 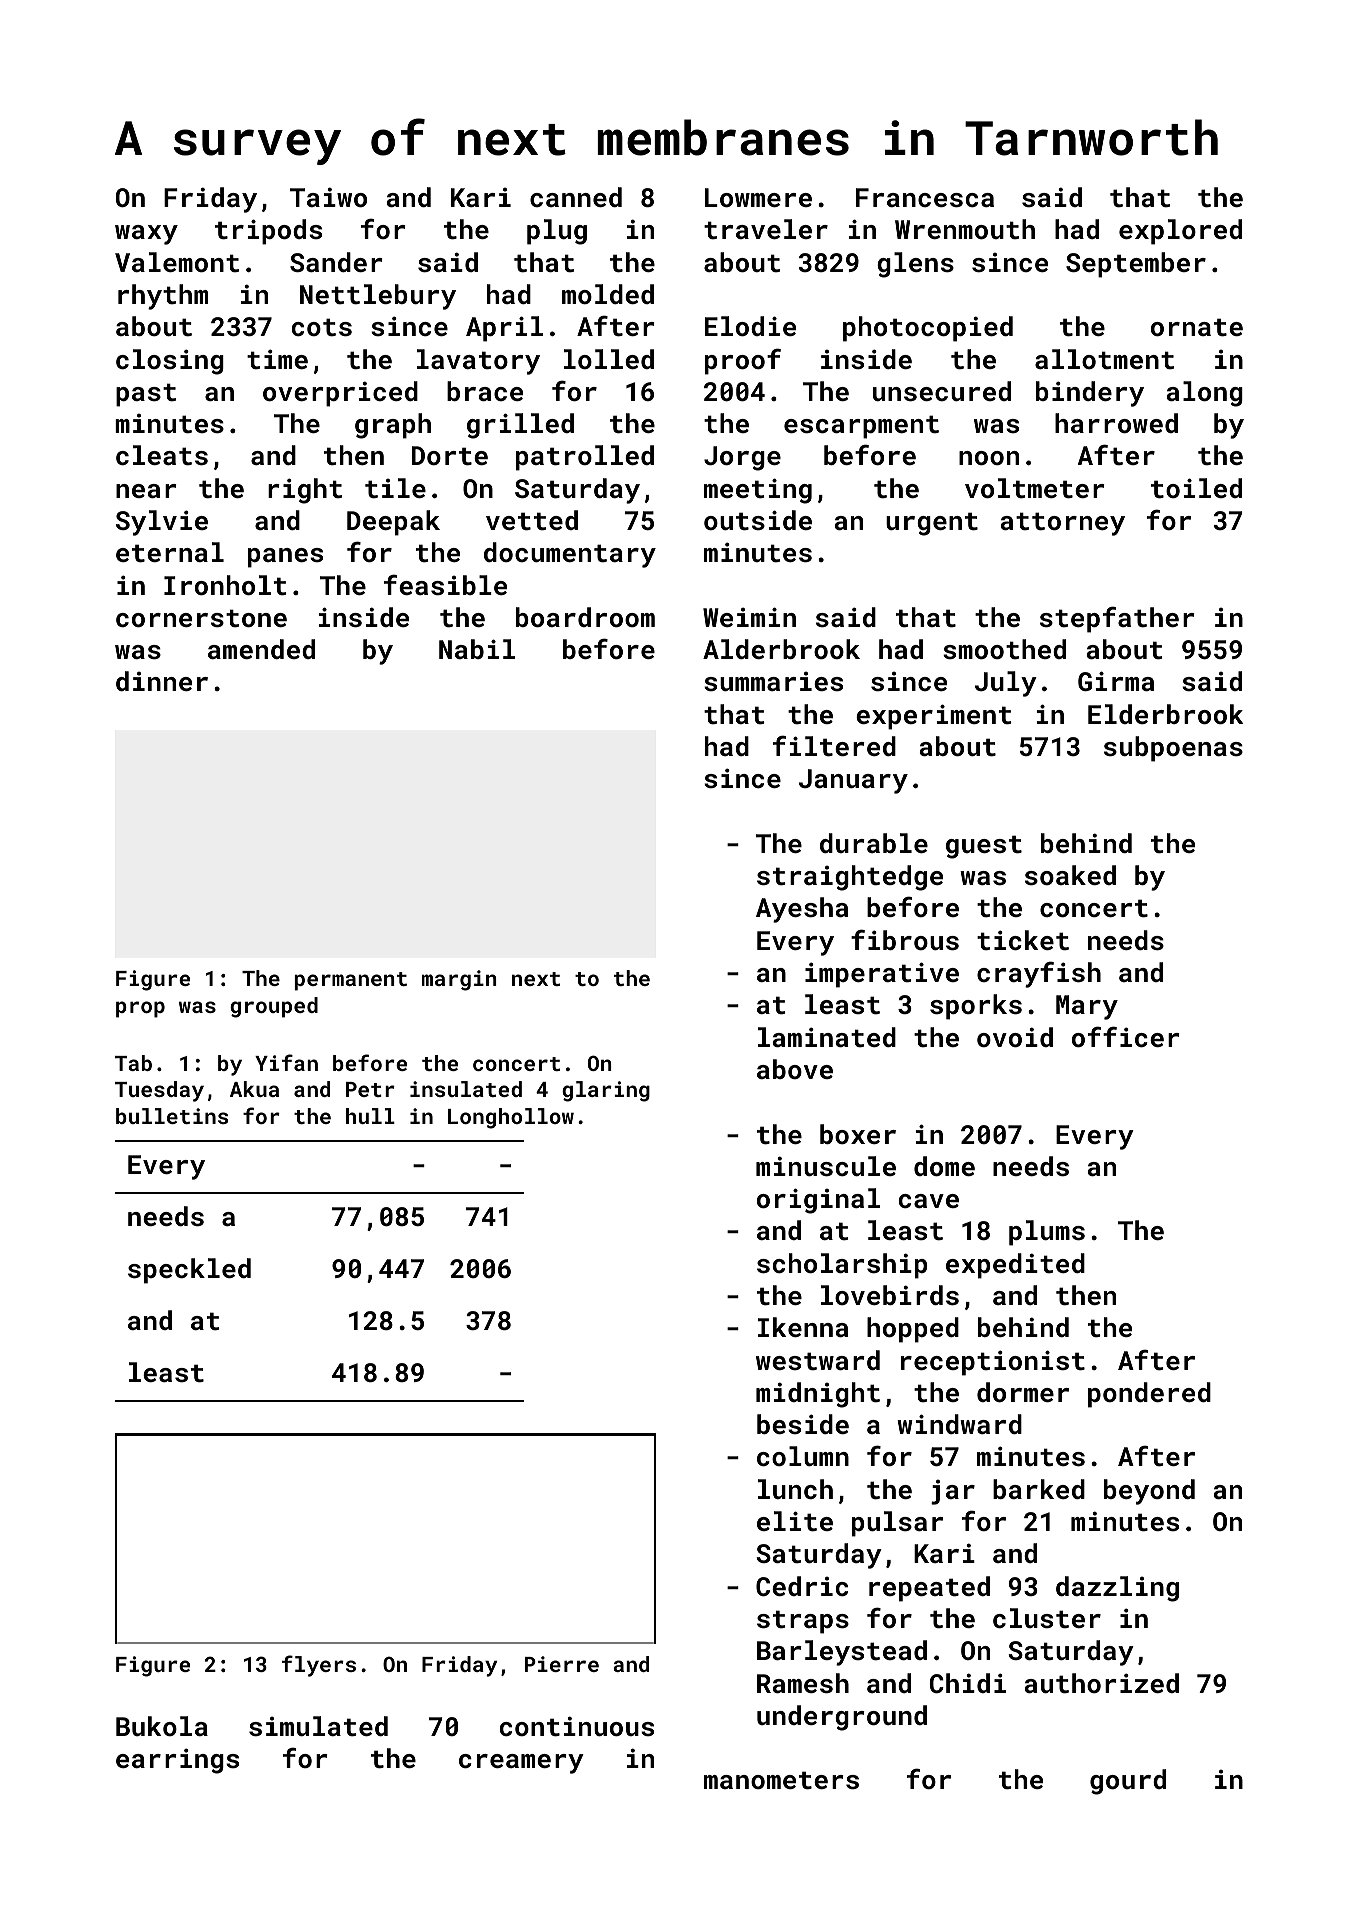 I want to click on Alderbrook, so click(x=781, y=649).
